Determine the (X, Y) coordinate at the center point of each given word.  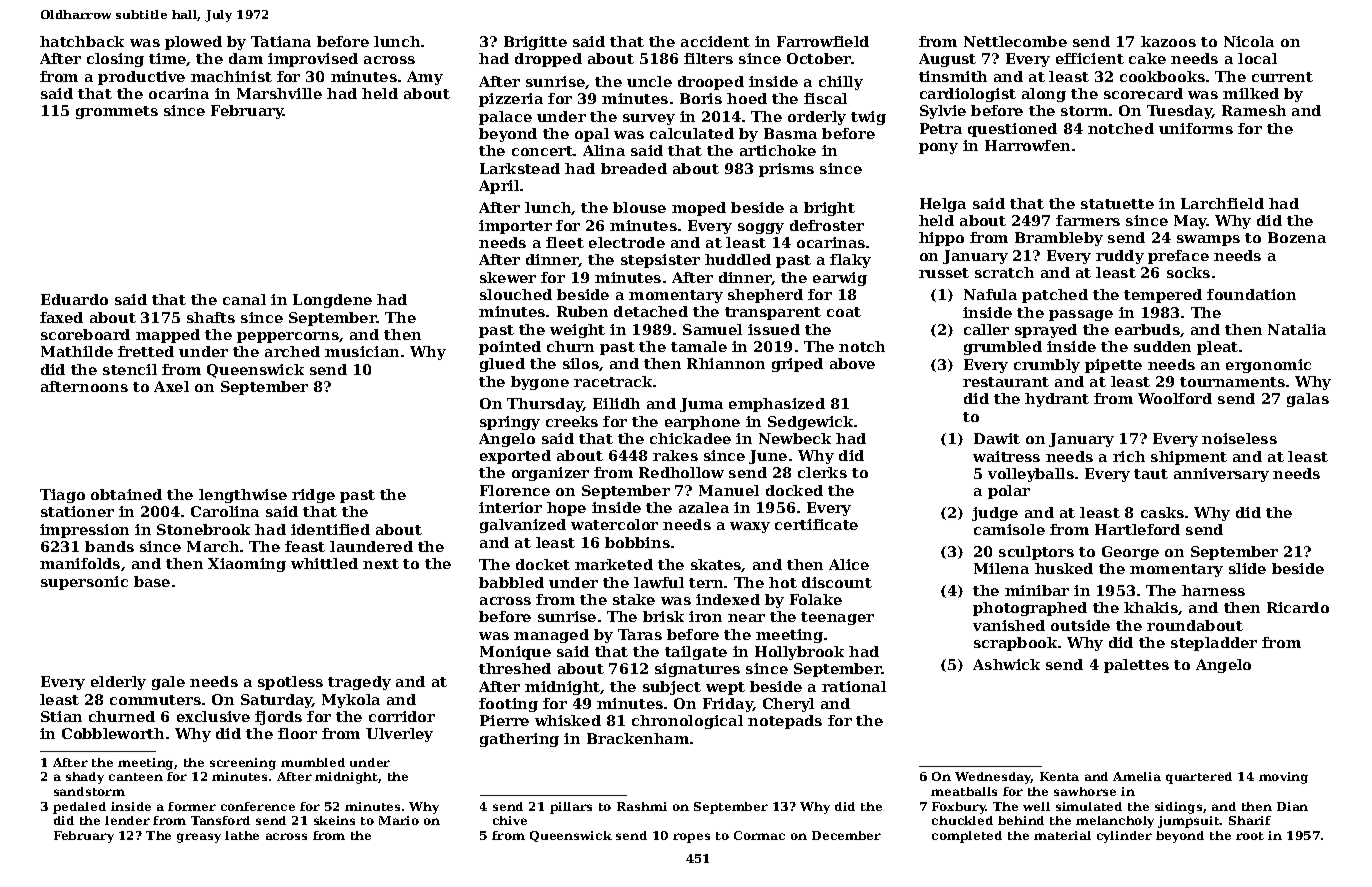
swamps (1208, 240)
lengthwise (243, 496)
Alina (604, 150)
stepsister (660, 261)
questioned (1012, 130)
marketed (614, 564)
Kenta (1059, 776)
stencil (130, 369)
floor (297, 733)
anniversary (1221, 475)
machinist (231, 76)
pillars (571, 808)
